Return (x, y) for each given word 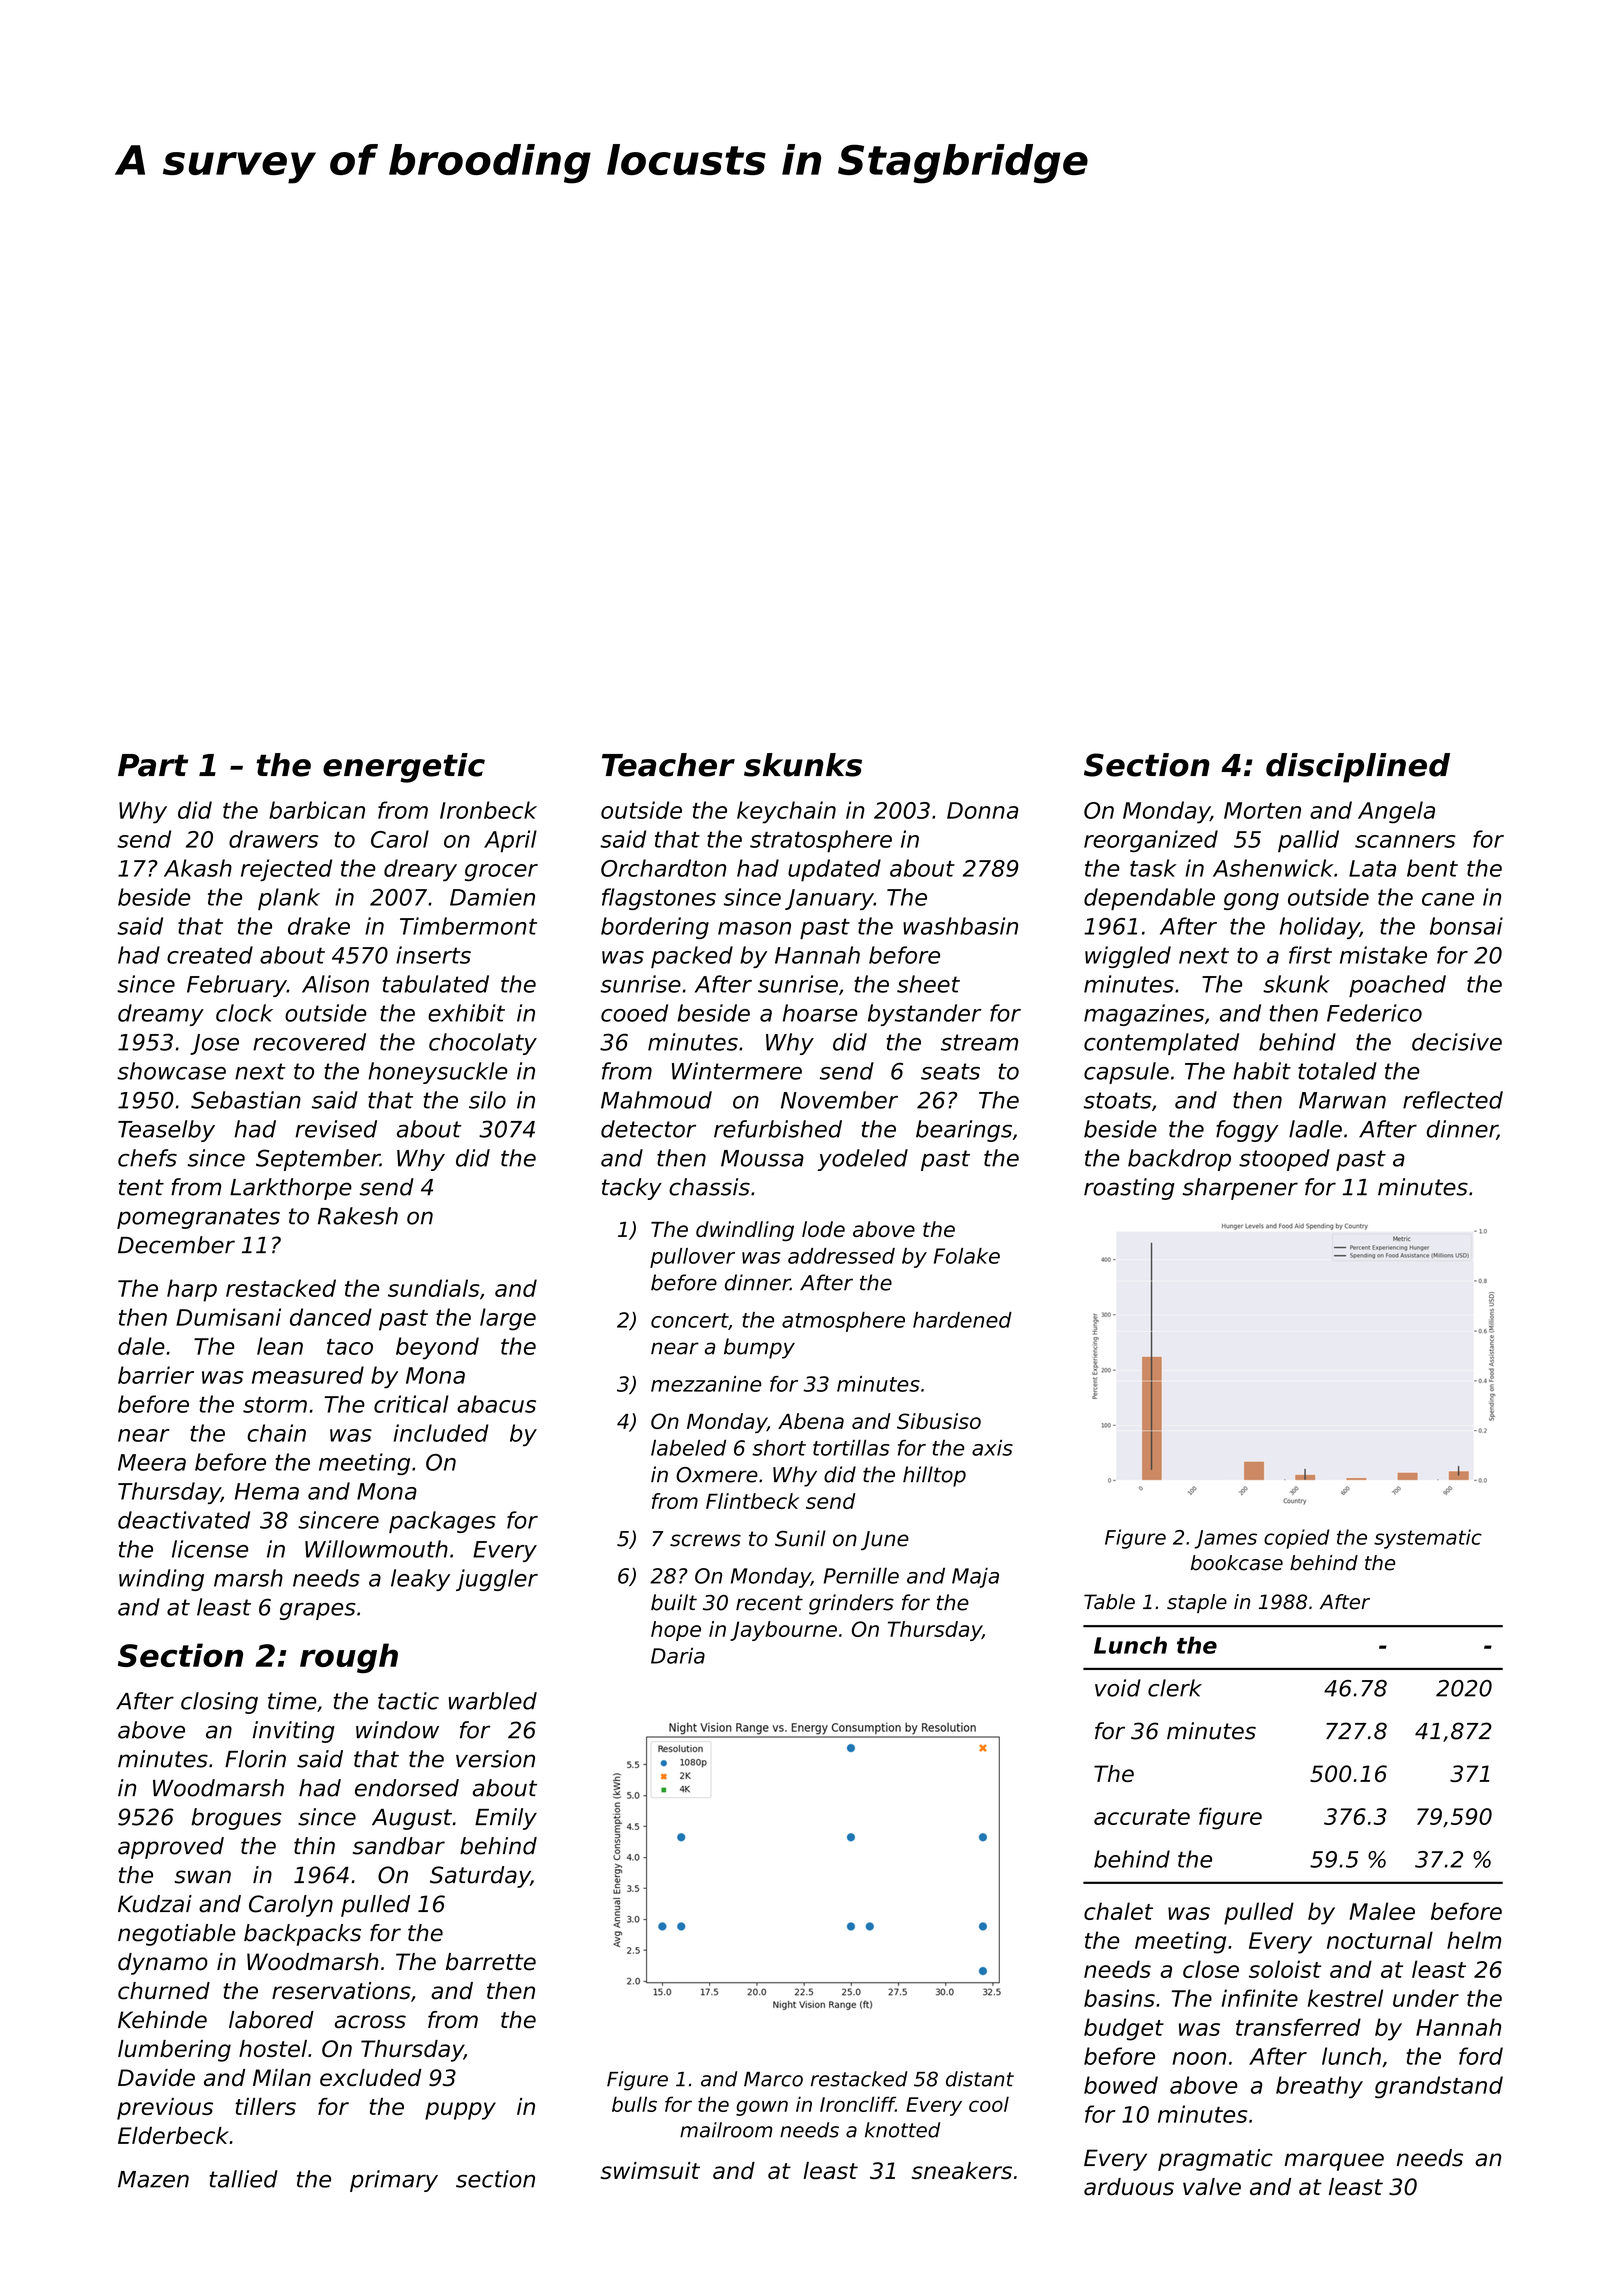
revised (336, 1129)
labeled (688, 1448)
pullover (692, 1258)
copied (1296, 1539)
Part (153, 765)
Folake (967, 1256)
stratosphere (821, 841)
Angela (1396, 812)
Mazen (153, 2179)
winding (161, 1580)
